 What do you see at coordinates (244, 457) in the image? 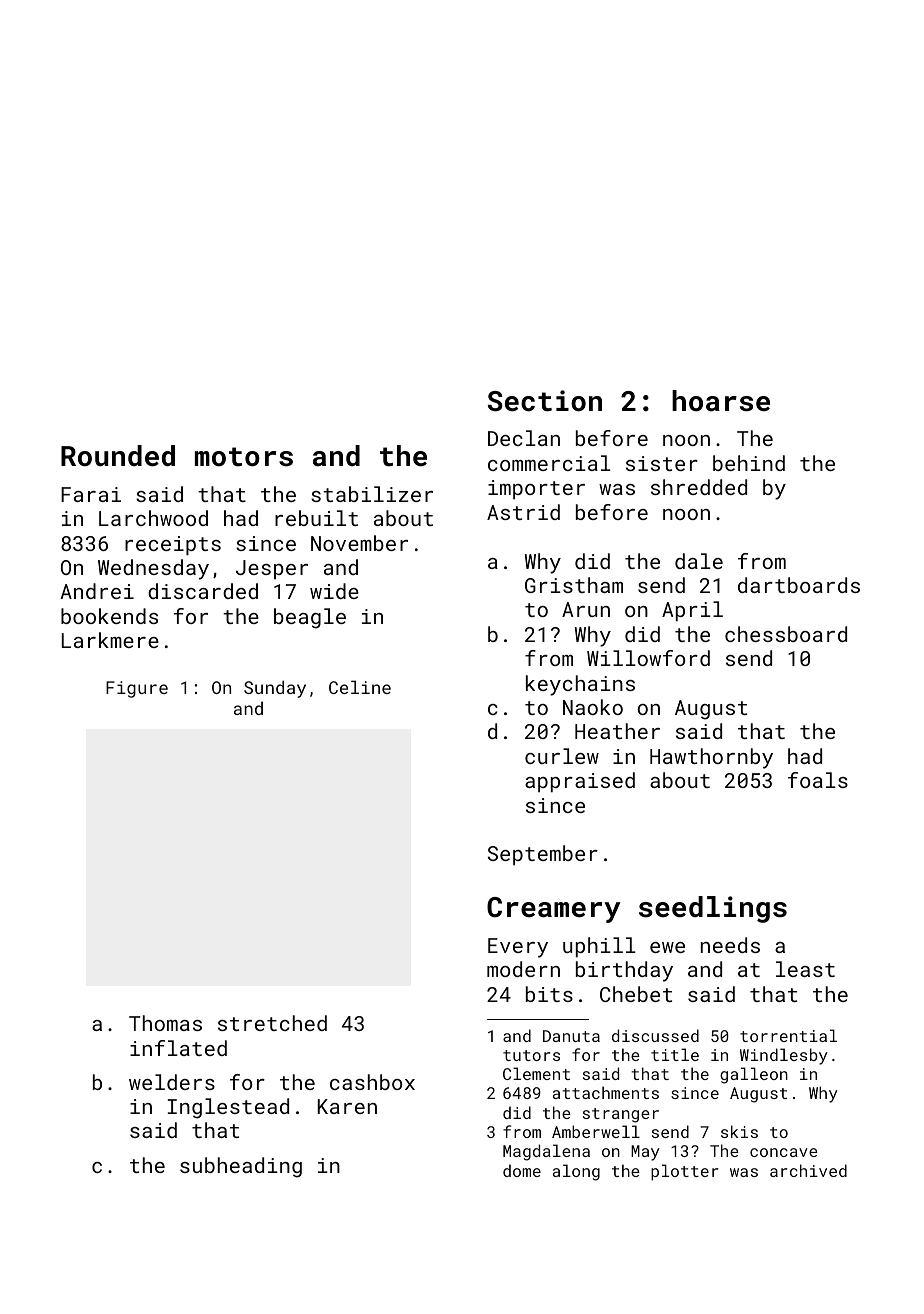
I see `motors` at bounding box center [244, 457].
